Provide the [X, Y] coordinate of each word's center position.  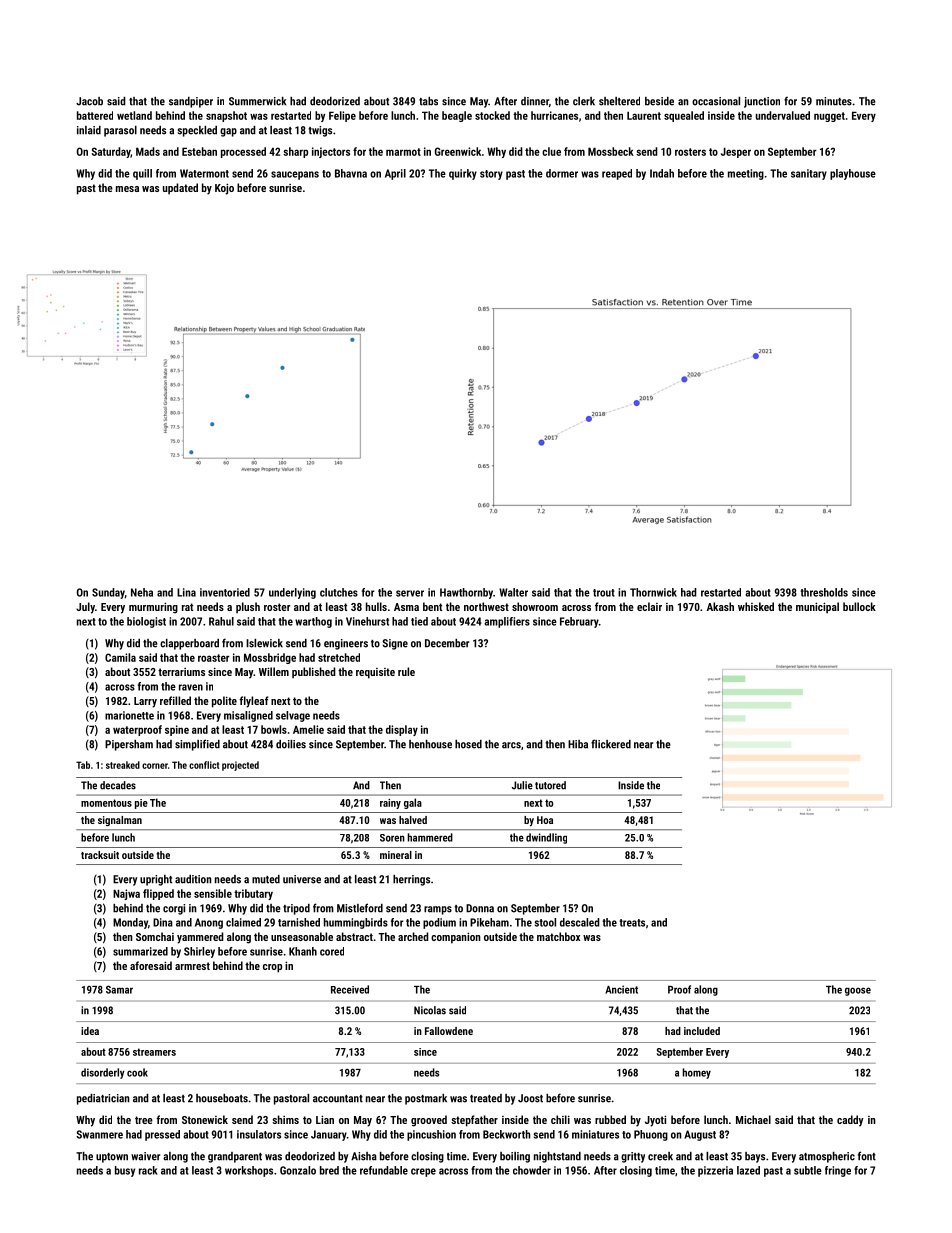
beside [659, 101]
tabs [428, 101]
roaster [214, 658]
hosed [468, 744]
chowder [532, 1170]
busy [125, 1171]
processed [243, 152]
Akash [720, 606]
